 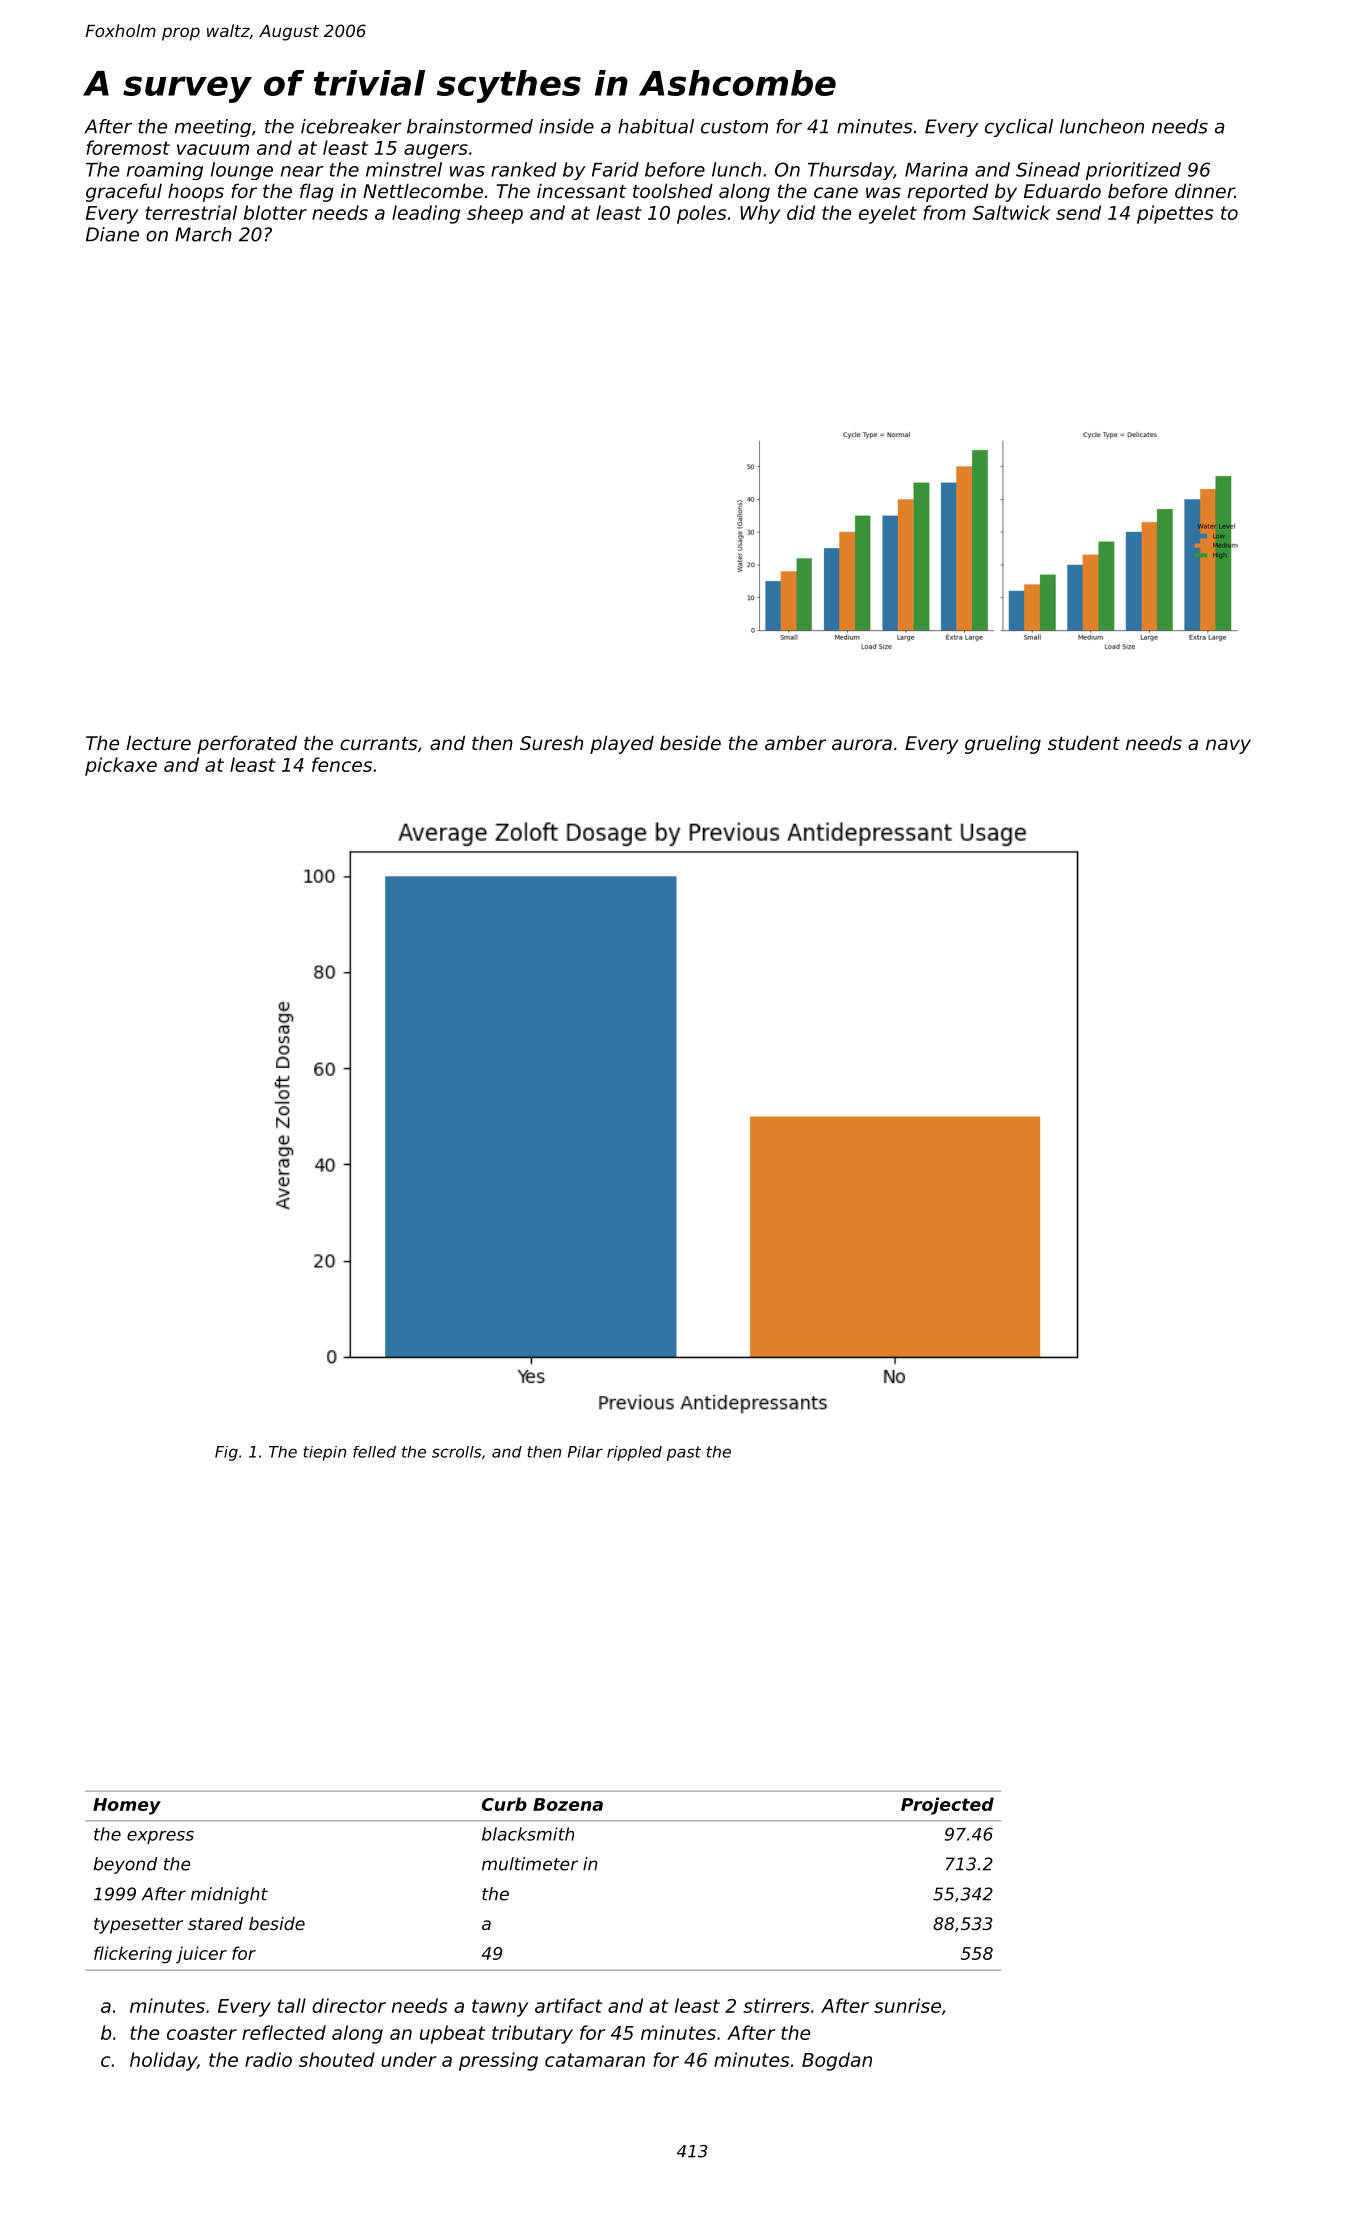 I want to click on navy, so click(x=1228, y=746).
